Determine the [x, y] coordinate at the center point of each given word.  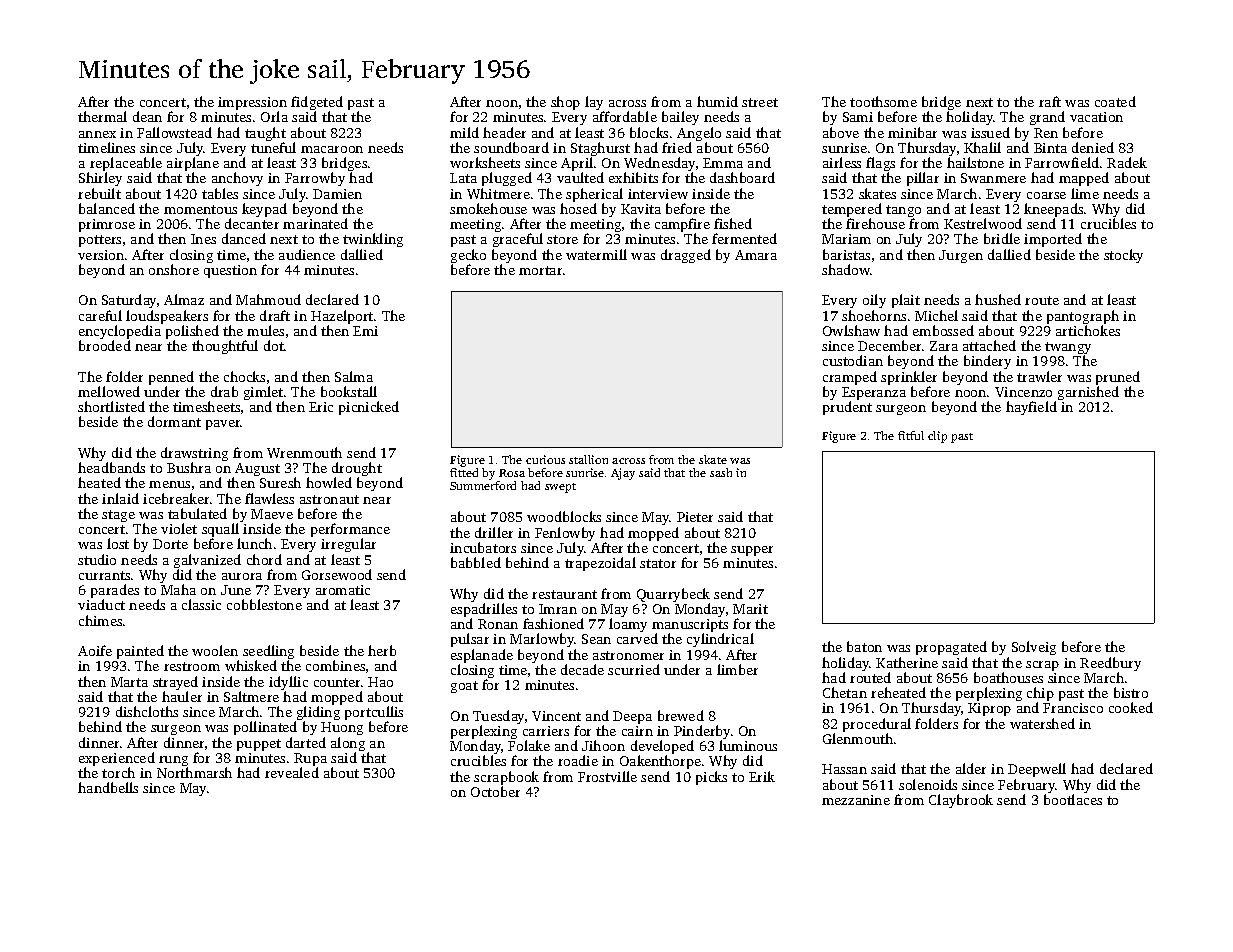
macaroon [332, 149]
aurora [242, 576]
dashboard [742, 177]
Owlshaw [851, 330]
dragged [686, 256]
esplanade [482, 656]
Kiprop [989, 709]
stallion [588, 459]
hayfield [1031, 408]
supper [752, 551]
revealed [292, 772]
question [230, 271]
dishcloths [147, 711]
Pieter [695, 517]
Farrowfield [1062, 162]
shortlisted [111, 406]
